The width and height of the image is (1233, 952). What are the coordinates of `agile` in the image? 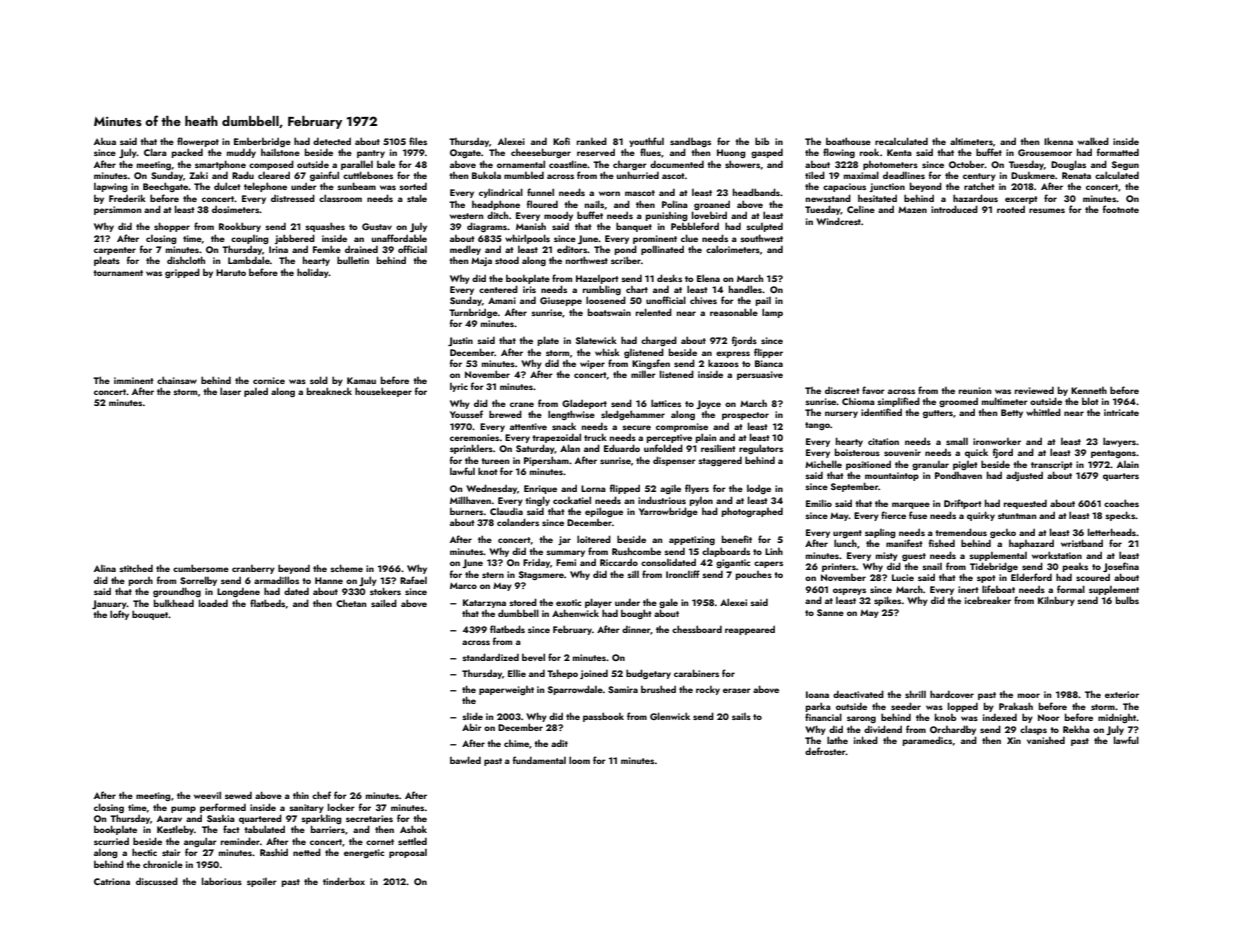 It's located at (670, 489).
